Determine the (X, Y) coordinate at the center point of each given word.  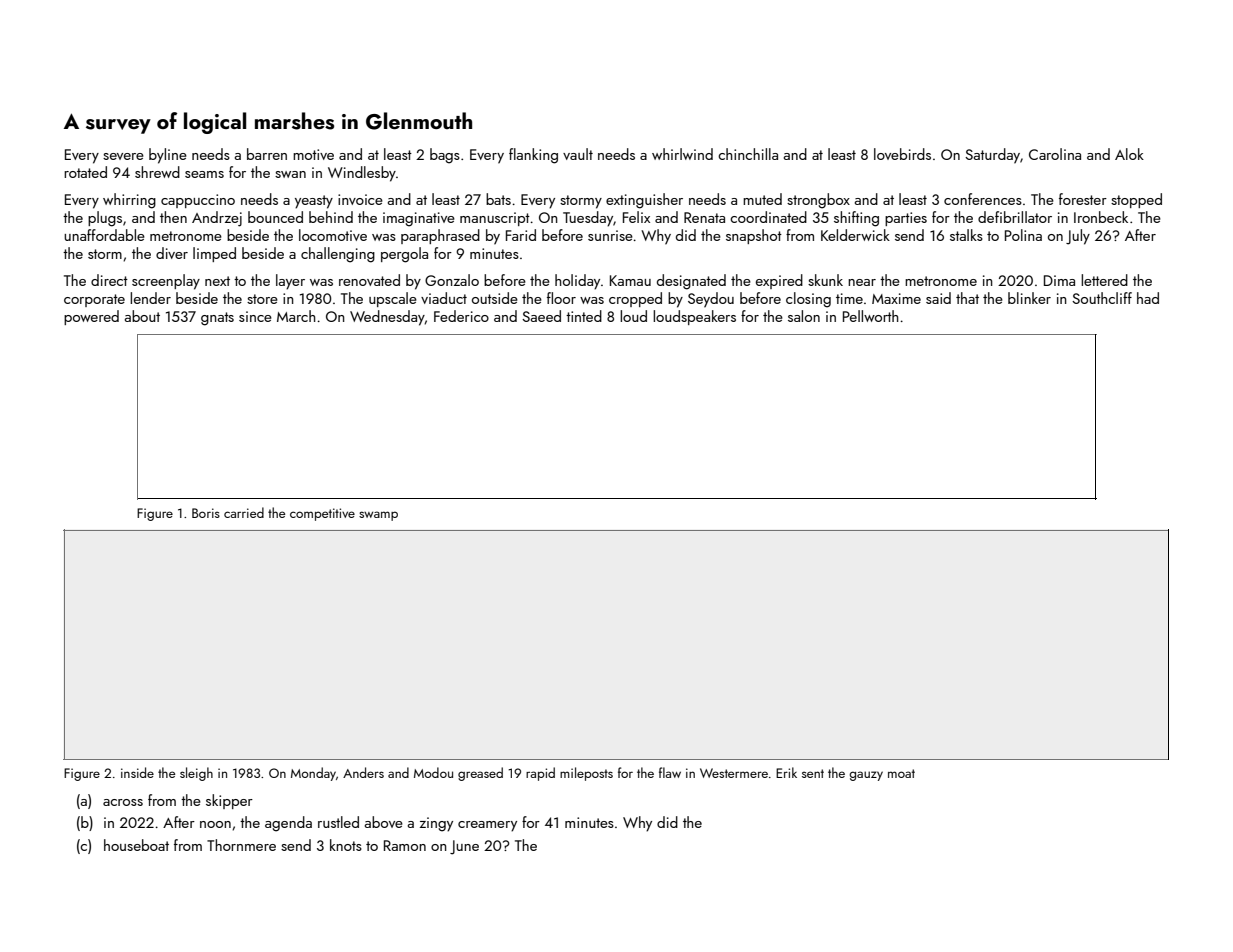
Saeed (541, 316)
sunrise (610, 235)
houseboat (136, 845)
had (1148, 298)
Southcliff (1102, 298)
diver (172, 253)
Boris (206, 513)
